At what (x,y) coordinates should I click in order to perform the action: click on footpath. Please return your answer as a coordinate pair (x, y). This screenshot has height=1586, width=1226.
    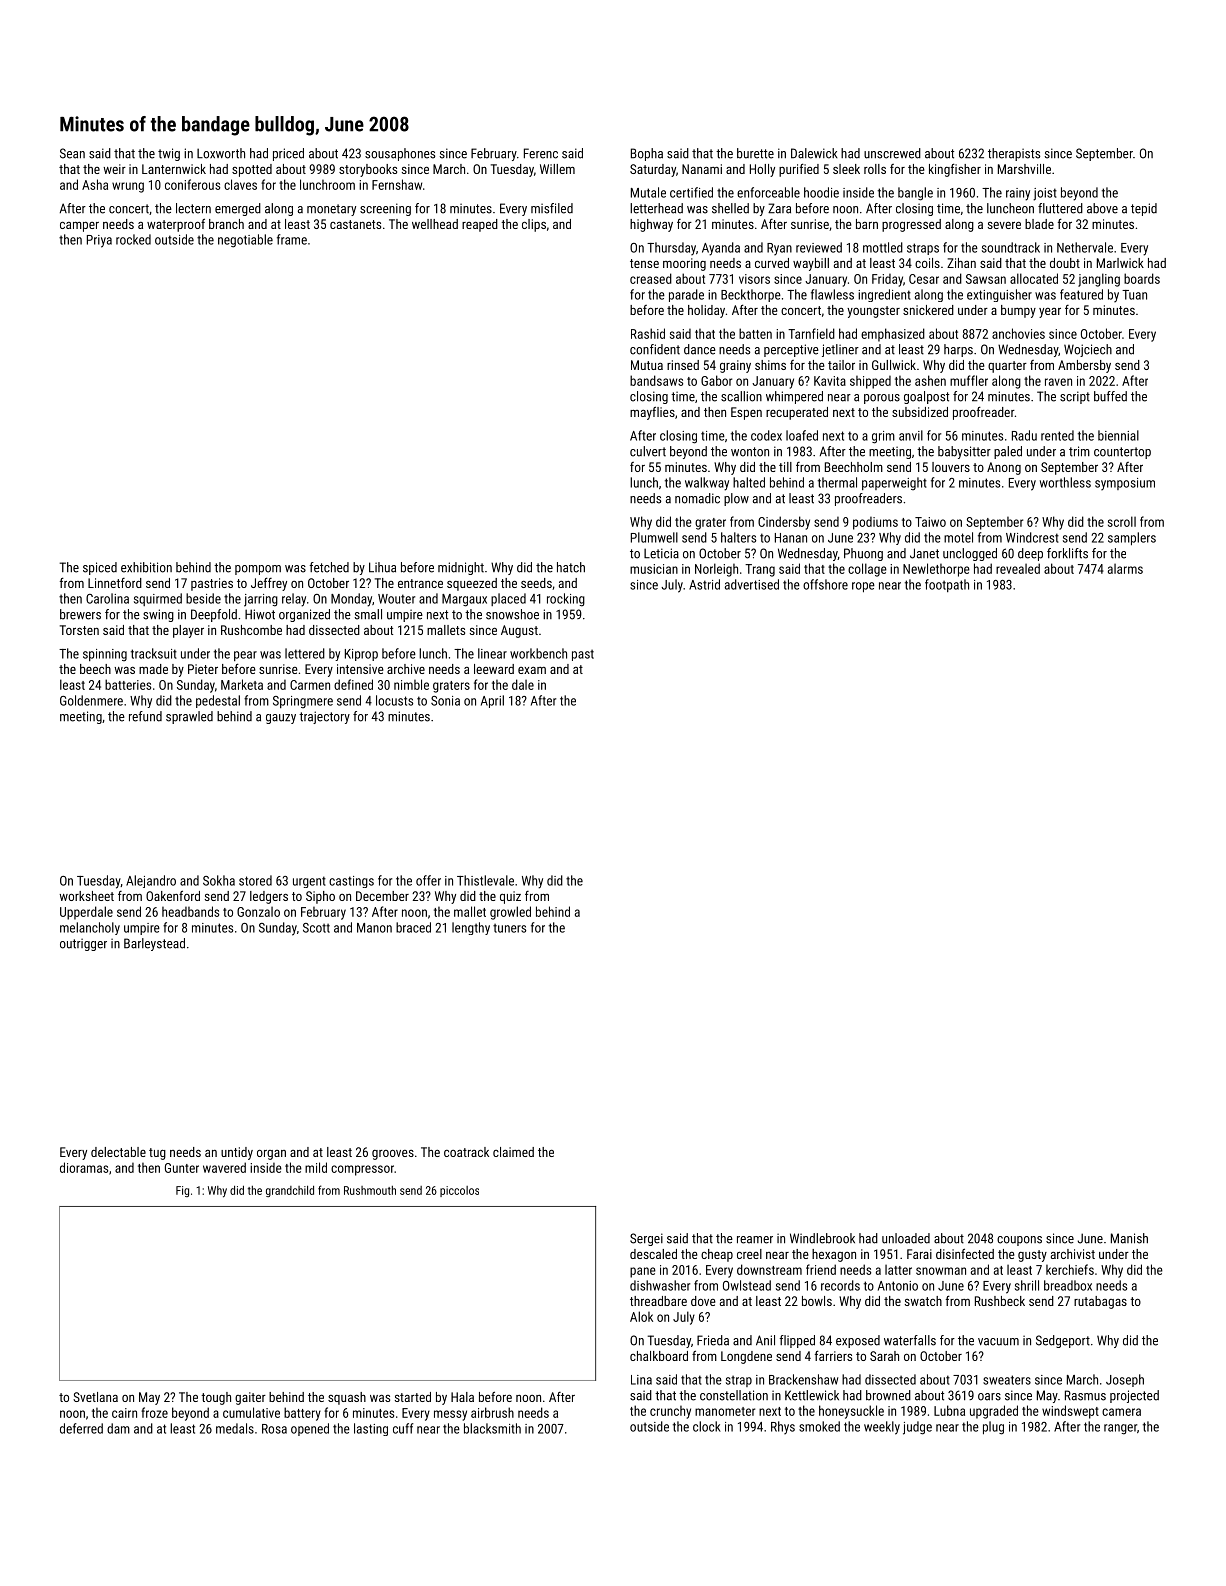
    Looking at the image, I should click on (947, 585).
